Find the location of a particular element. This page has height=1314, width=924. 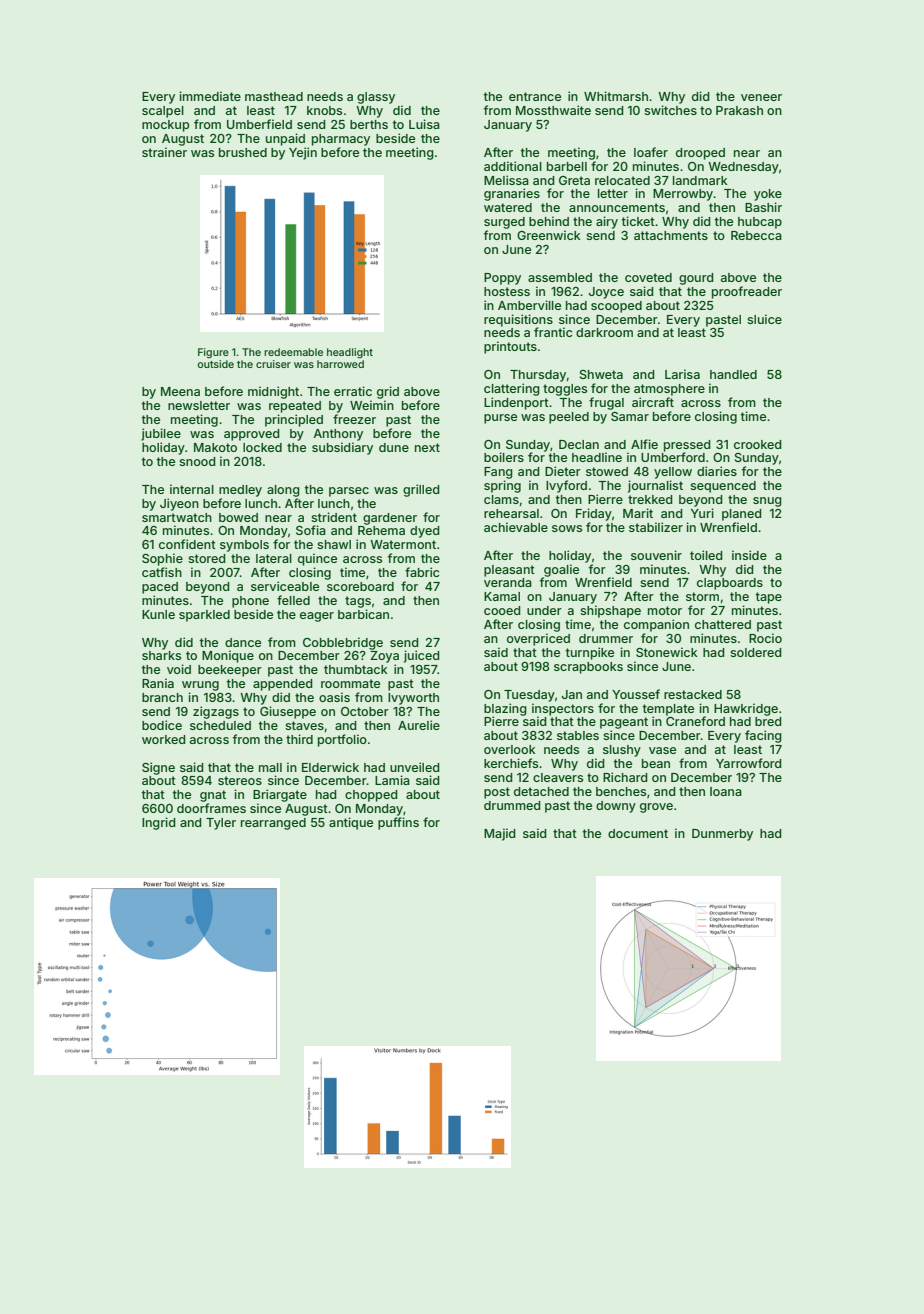

Yejin is located at coordinates (303, 153).
